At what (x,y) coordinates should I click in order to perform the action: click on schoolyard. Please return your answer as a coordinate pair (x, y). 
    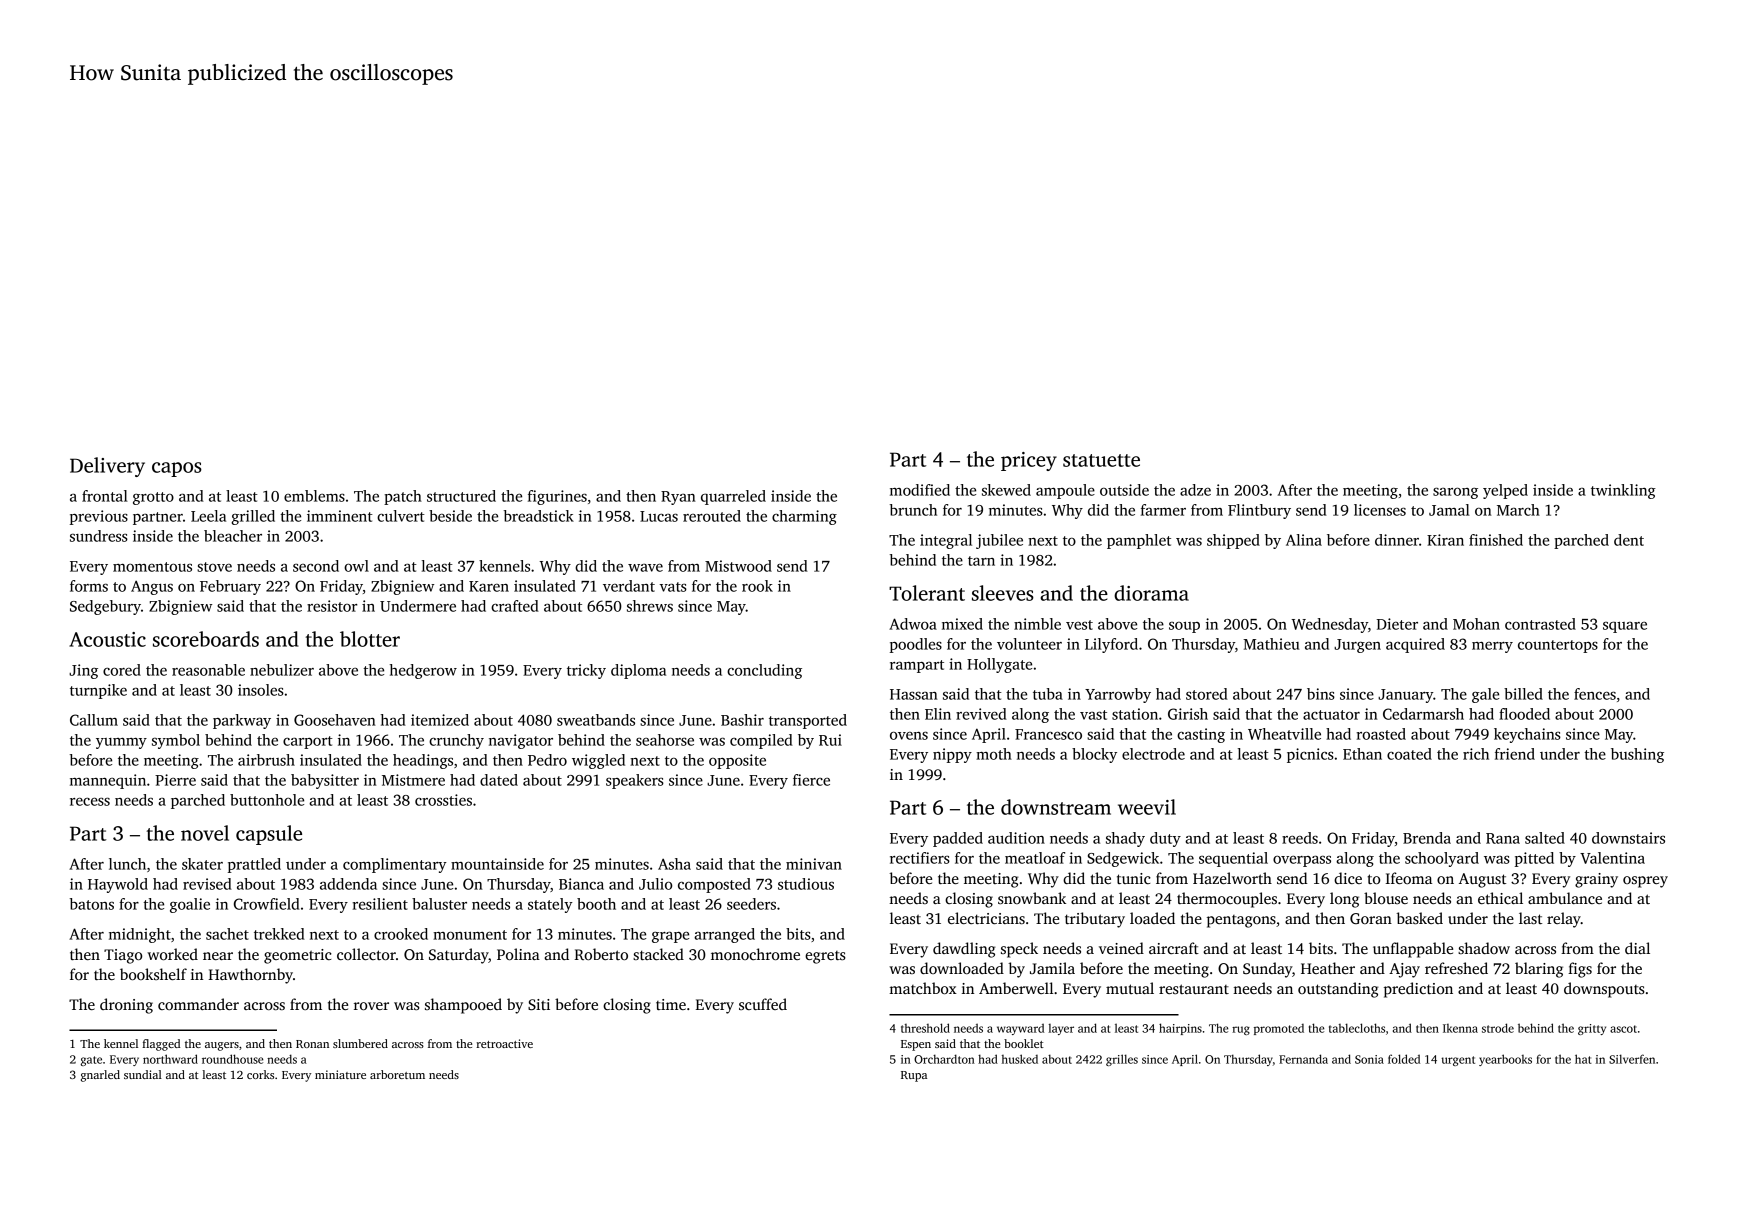
    Looking at the image, I should click on (1442, 859).
